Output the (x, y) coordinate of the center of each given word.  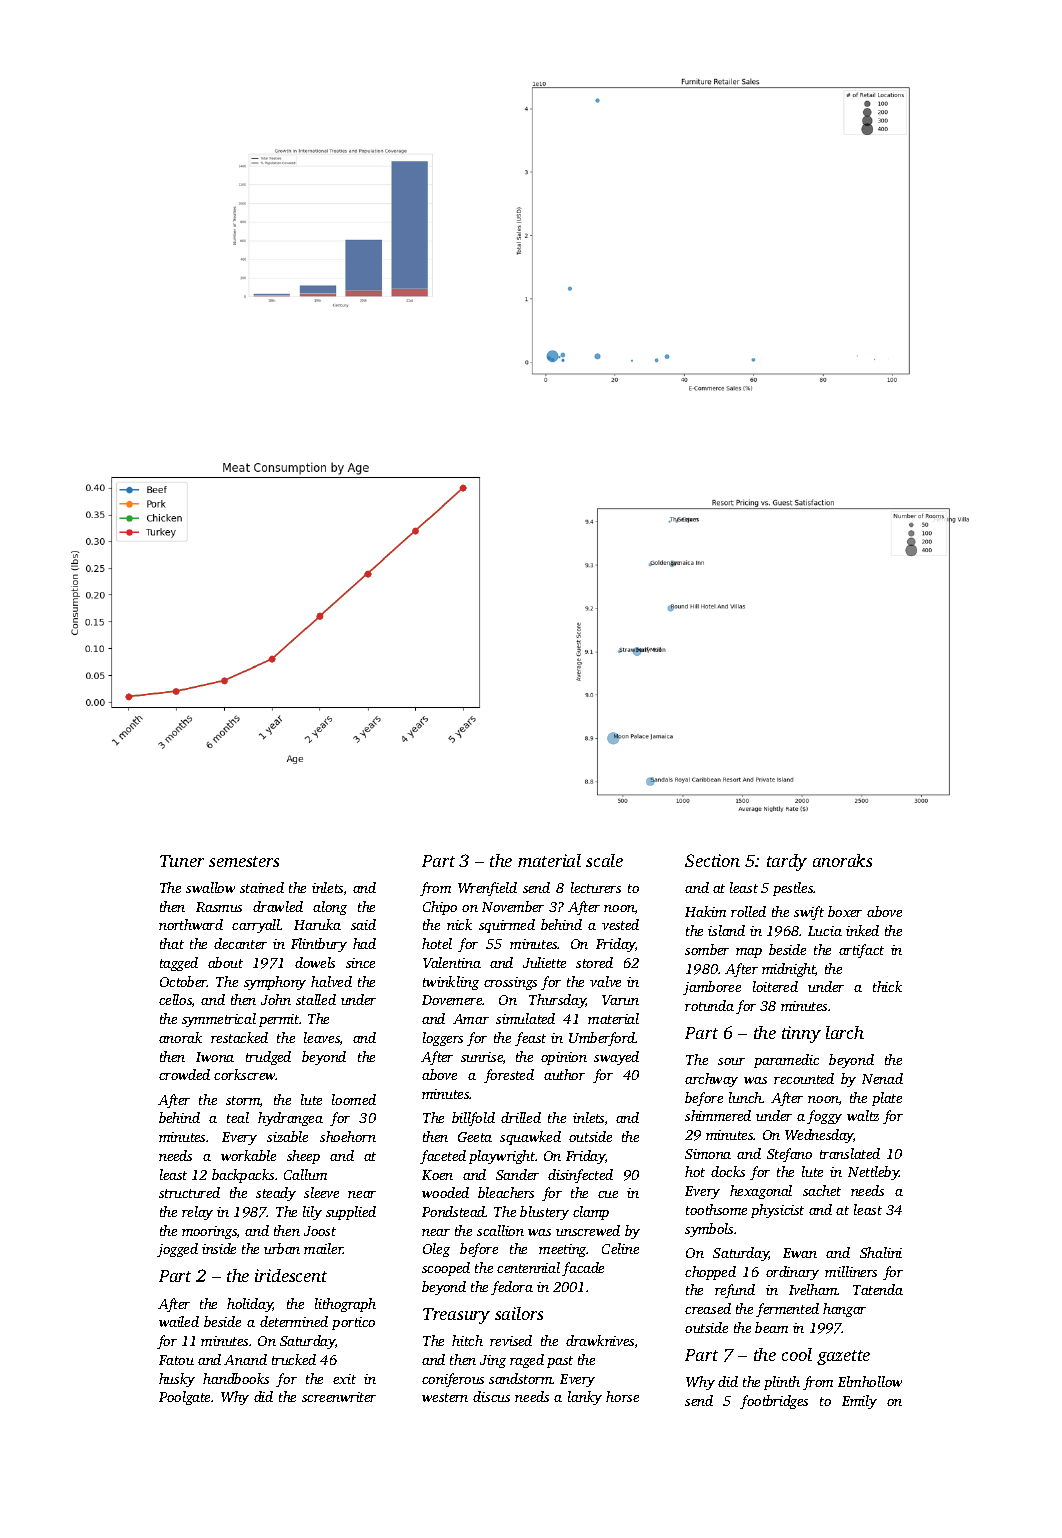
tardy (787, 862)
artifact (861, 951)
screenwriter (339, 1397)
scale (604, 860)
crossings (510, 983)
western (445, 1397)
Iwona (215, 1057)
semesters (244, 861)
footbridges (774, 1402)
